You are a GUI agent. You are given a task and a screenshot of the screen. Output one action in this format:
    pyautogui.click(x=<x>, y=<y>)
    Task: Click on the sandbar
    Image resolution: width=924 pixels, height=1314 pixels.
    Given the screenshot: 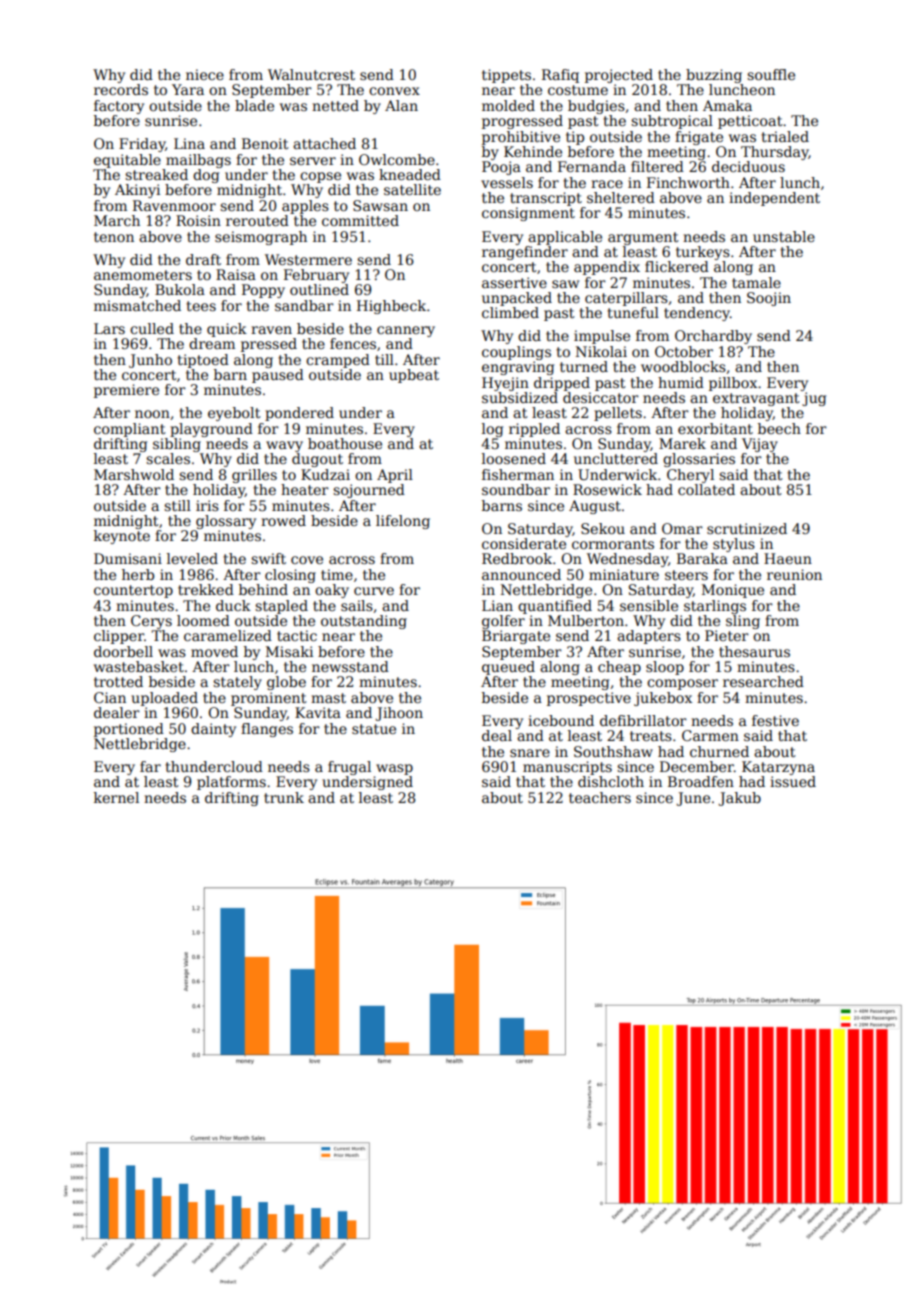 What is the action you would take?
    pyautogui.click(x=304, y=305)
